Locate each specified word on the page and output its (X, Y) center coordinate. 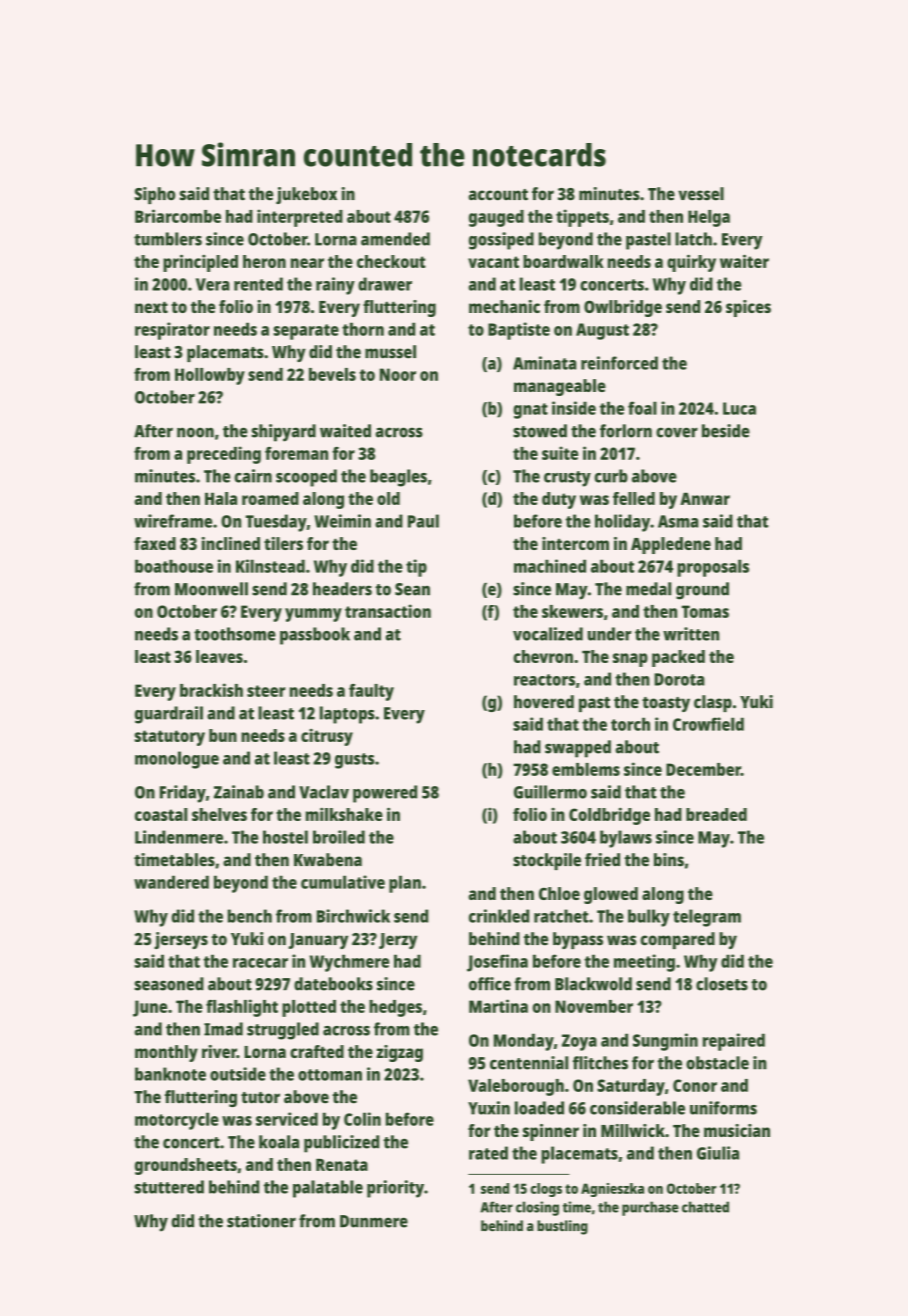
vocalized (548, 634)
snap (630, 660)
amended (395, 239)
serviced (287, 1119)
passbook (315, 636)
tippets (582, 218)
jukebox (306, 195)
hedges (395, 1008)
